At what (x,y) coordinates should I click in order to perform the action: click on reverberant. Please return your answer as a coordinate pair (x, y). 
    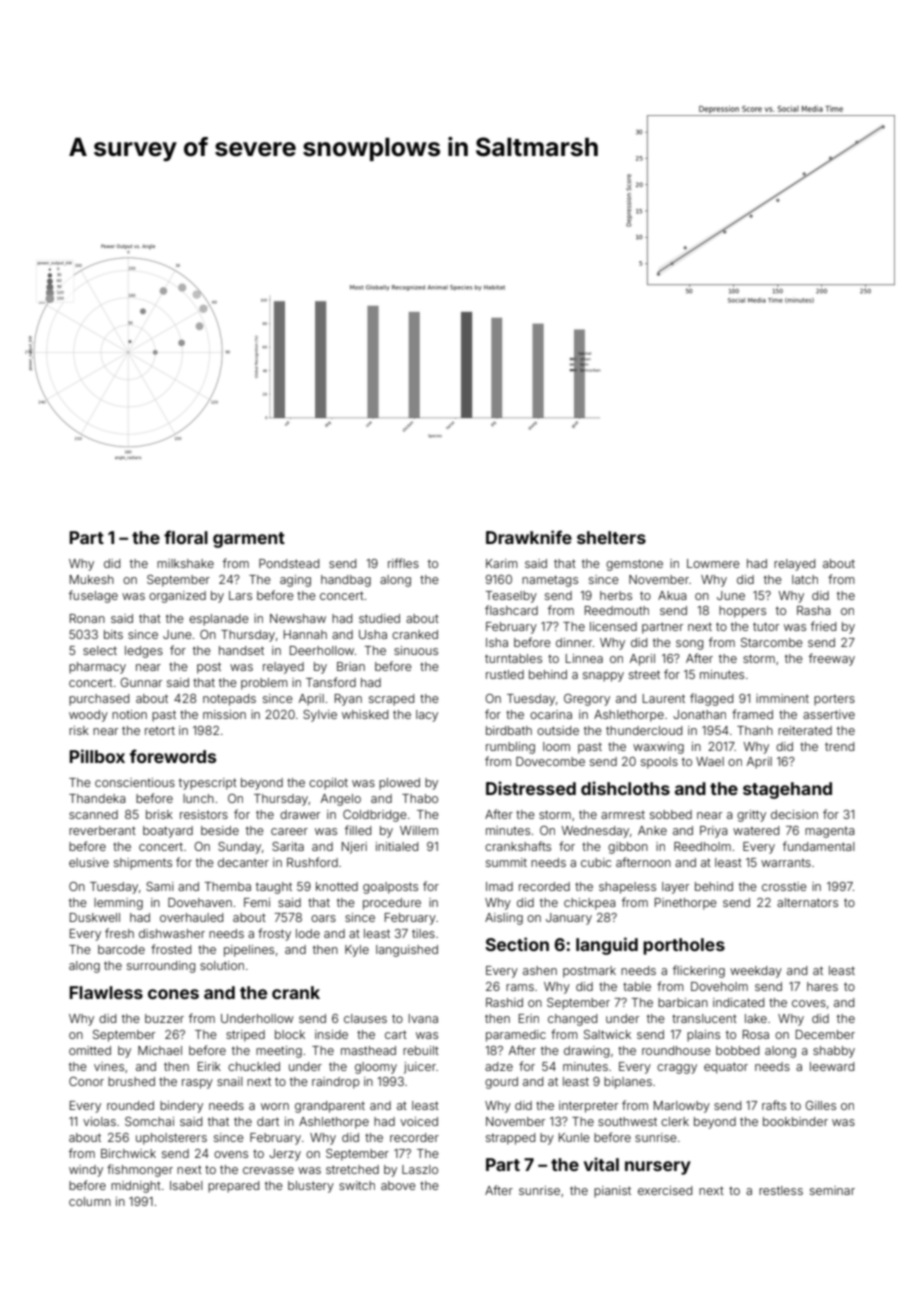
    Looking at the image, I should click on (102, 830).
